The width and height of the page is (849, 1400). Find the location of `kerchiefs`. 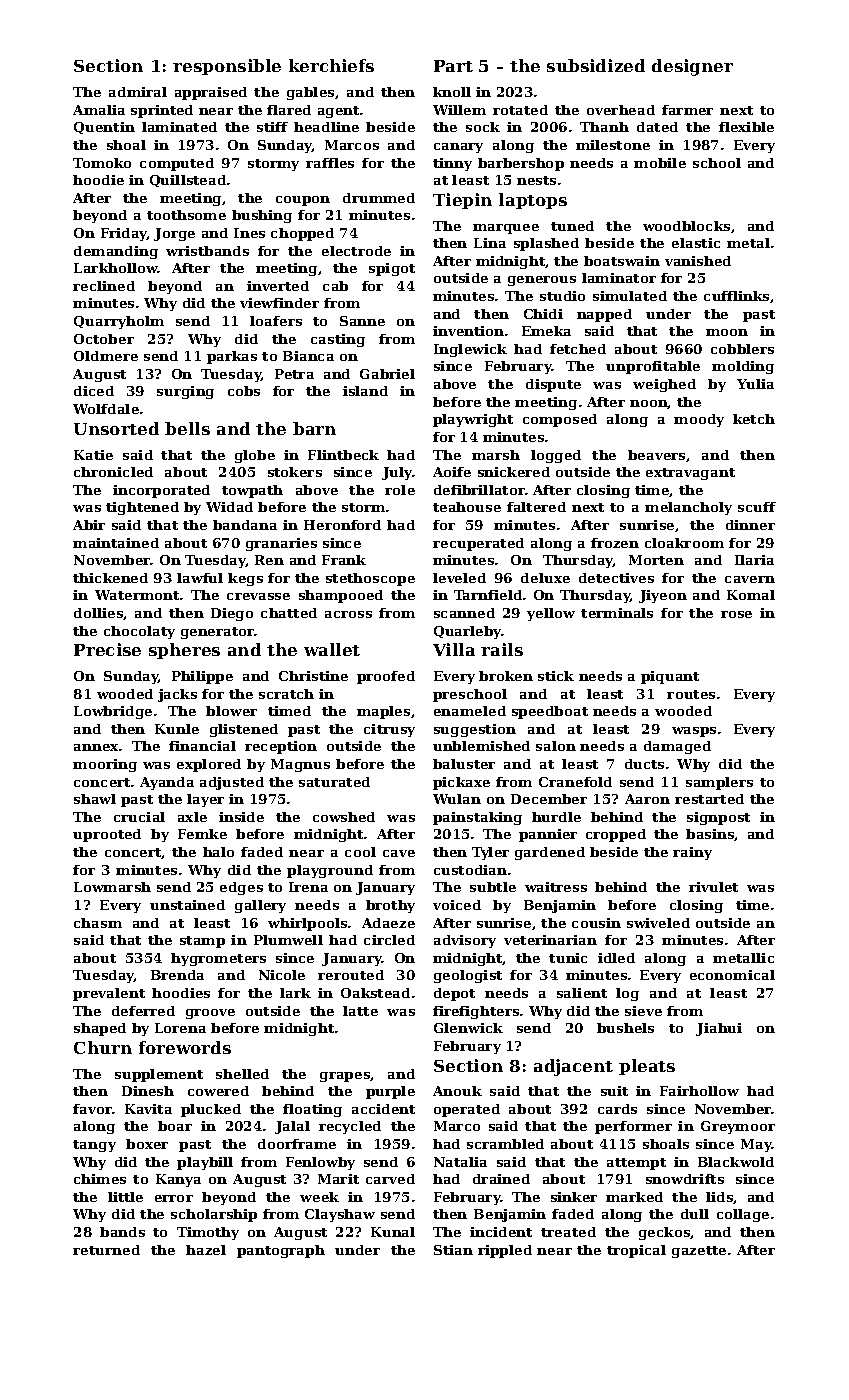

kerchiefs is located at coordinates (331, 65).
